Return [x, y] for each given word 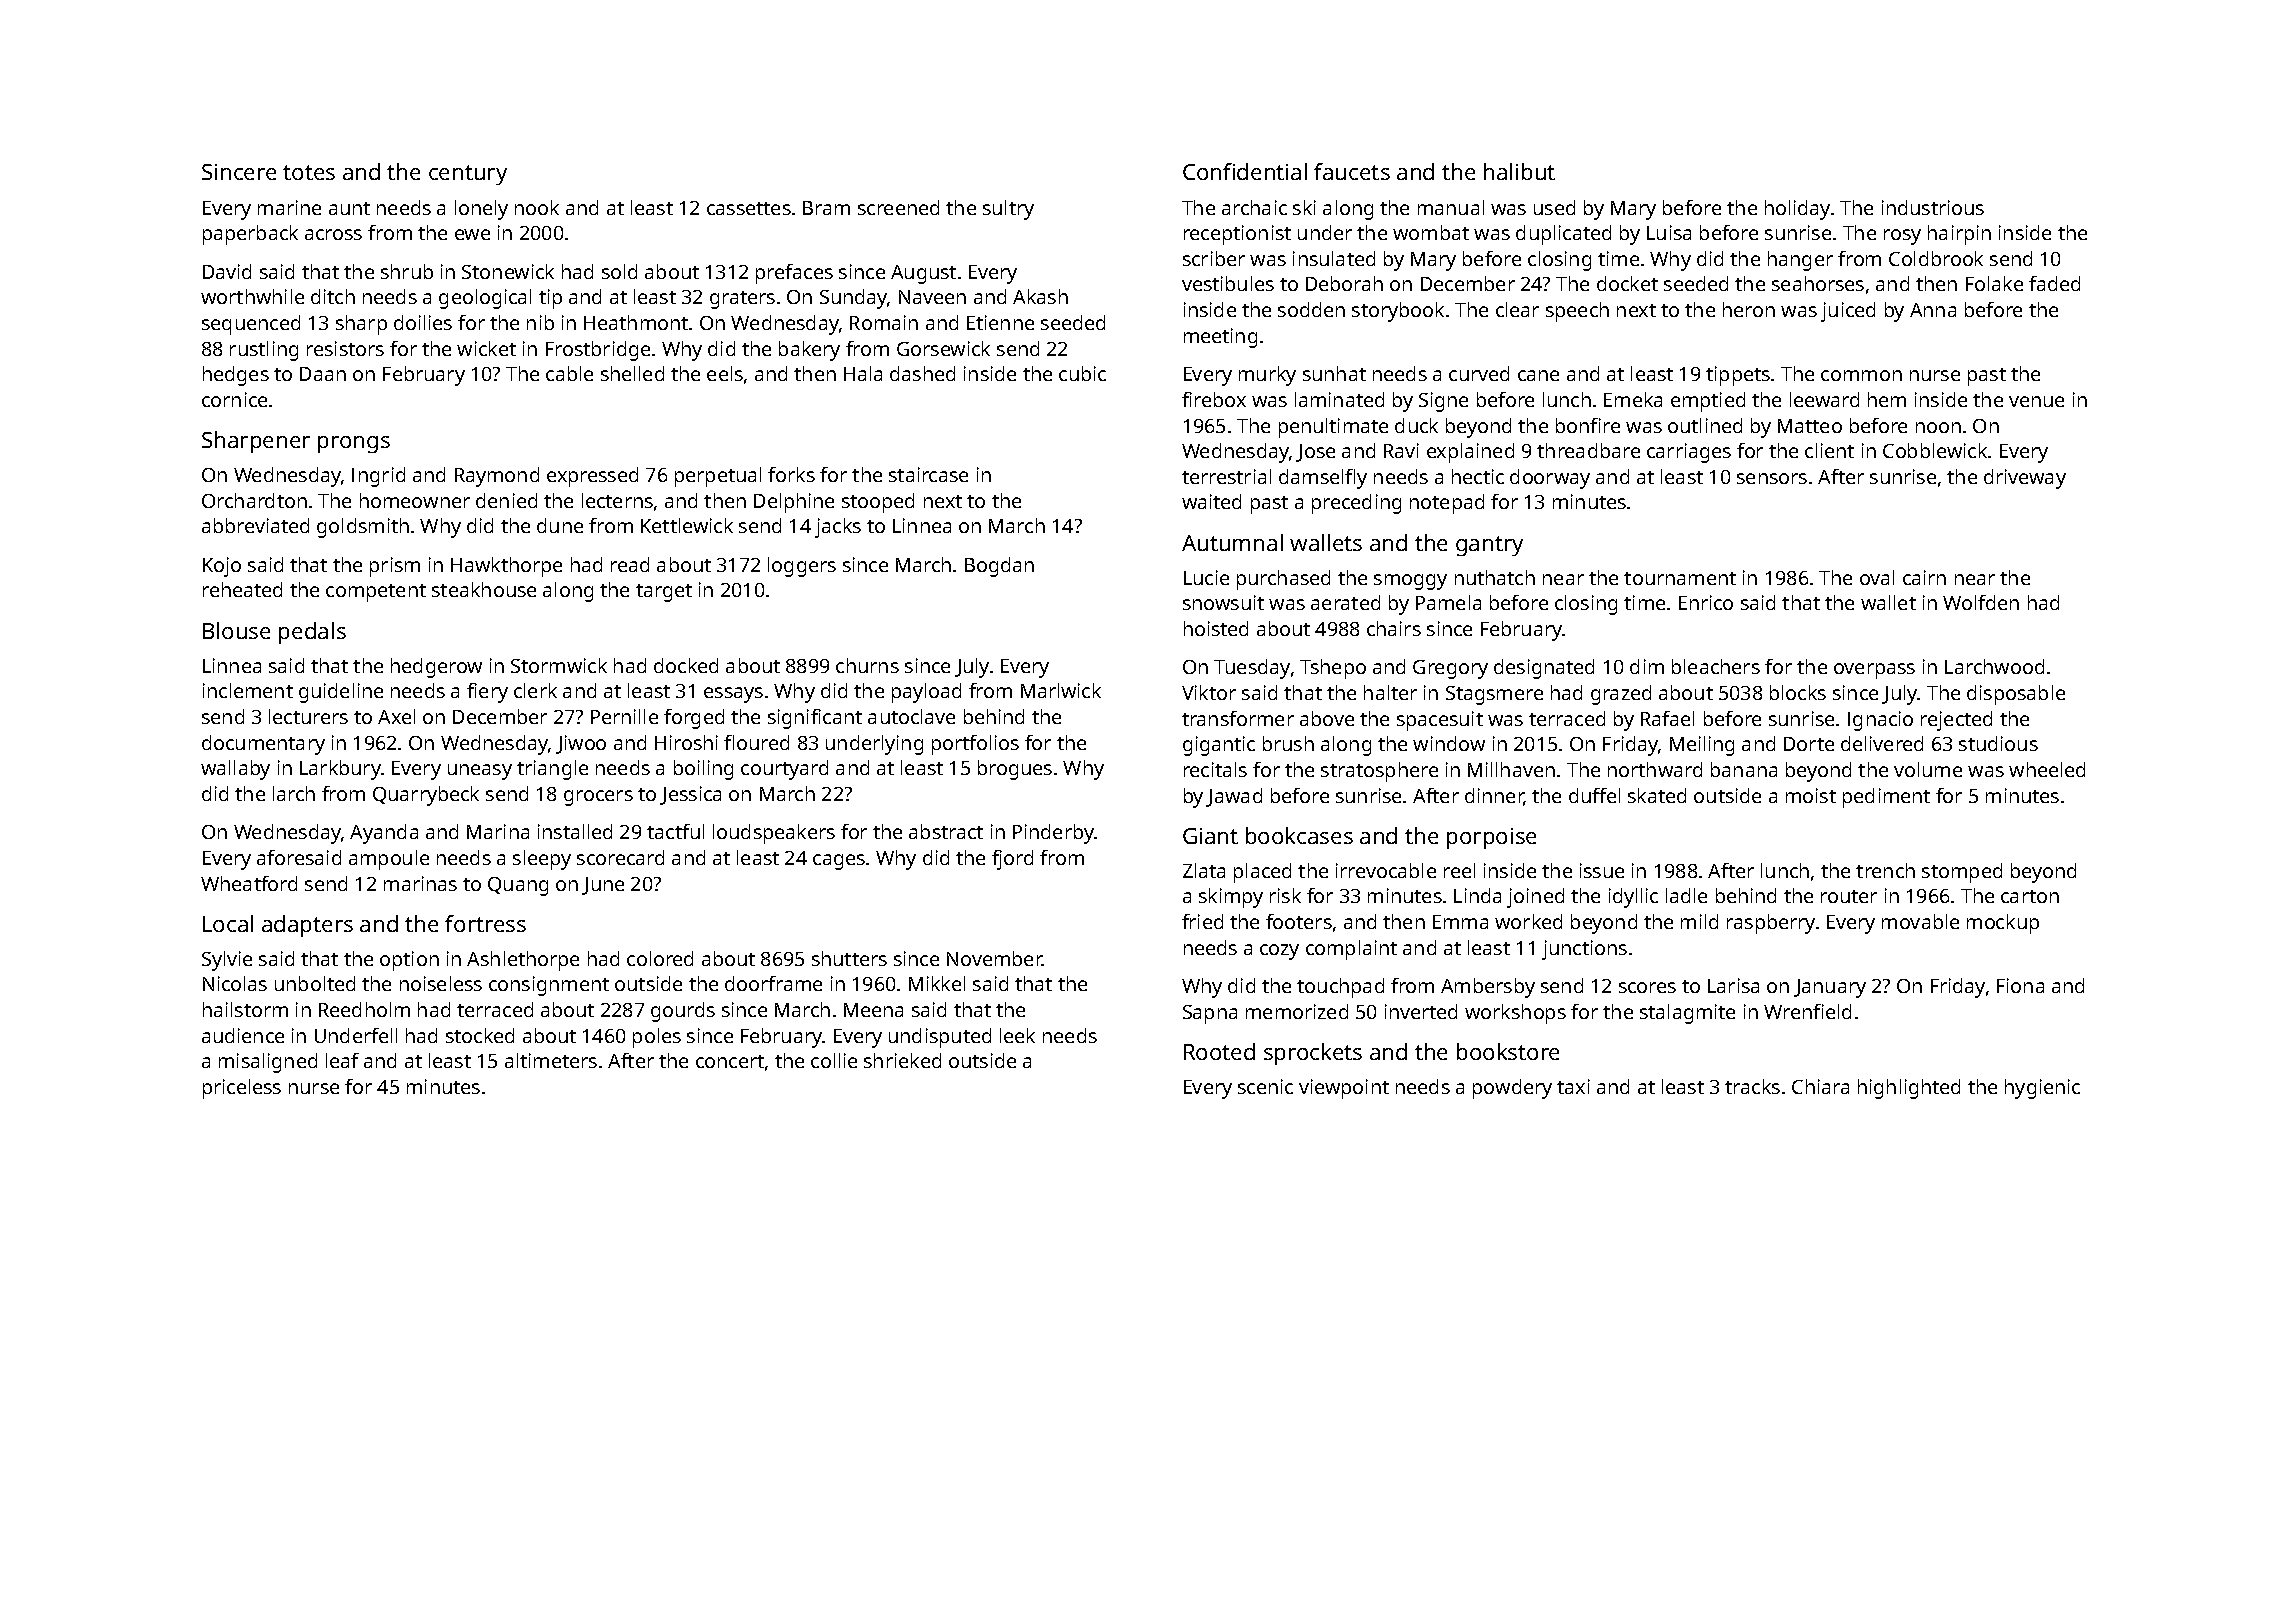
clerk [535, 690]
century [468, 175]
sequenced [251, 325]
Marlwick [1061, 690]
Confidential [1245, 171]
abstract [946, 831]
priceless [242, 1089]
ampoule [389, 860]
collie [834, 1060]
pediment [1886, 798]
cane [1538, 375]
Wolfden [1981, 602]
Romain [884, 322]
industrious [1933, 207]
